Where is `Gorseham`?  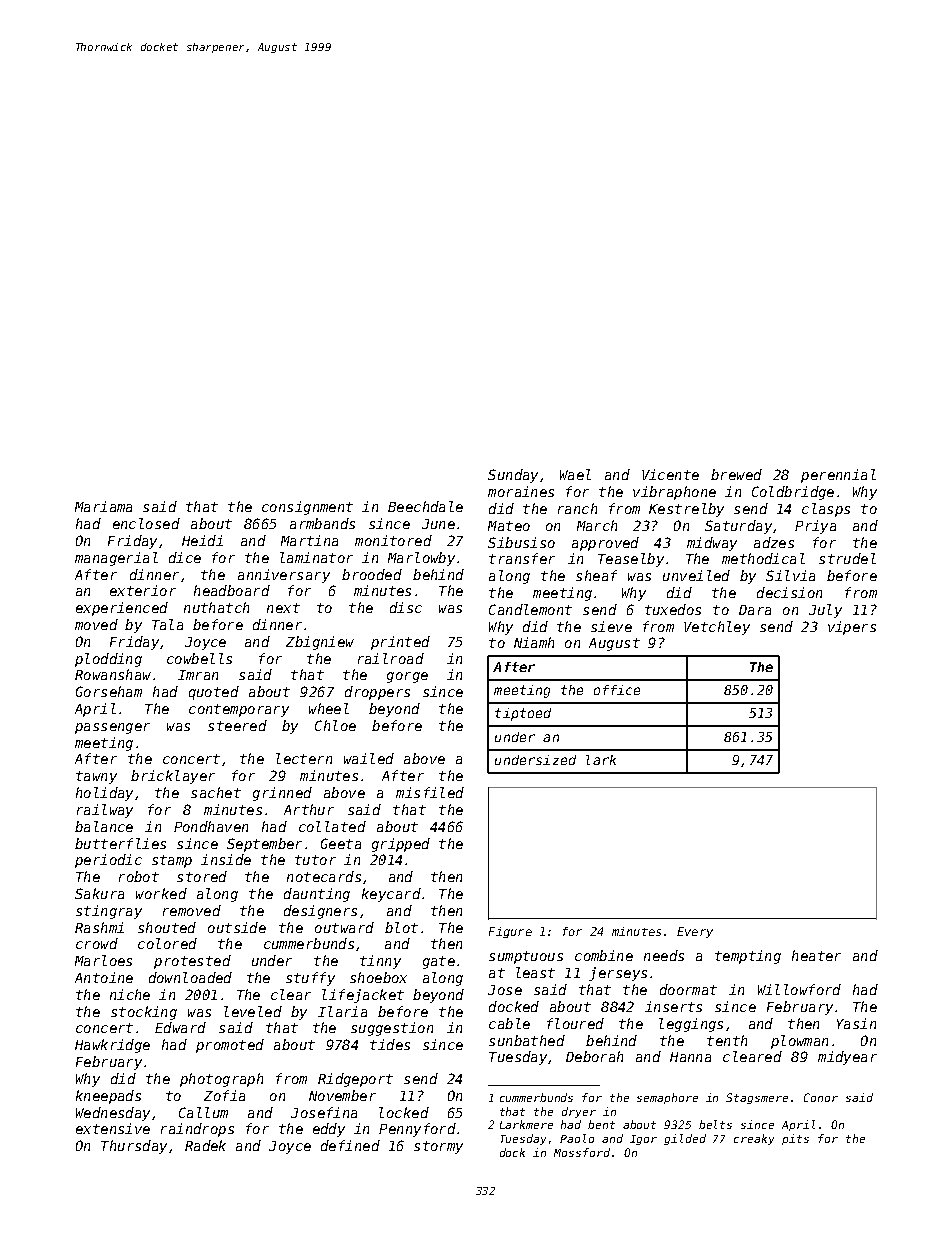 Gorseham is located at coordinates (109, 691).
